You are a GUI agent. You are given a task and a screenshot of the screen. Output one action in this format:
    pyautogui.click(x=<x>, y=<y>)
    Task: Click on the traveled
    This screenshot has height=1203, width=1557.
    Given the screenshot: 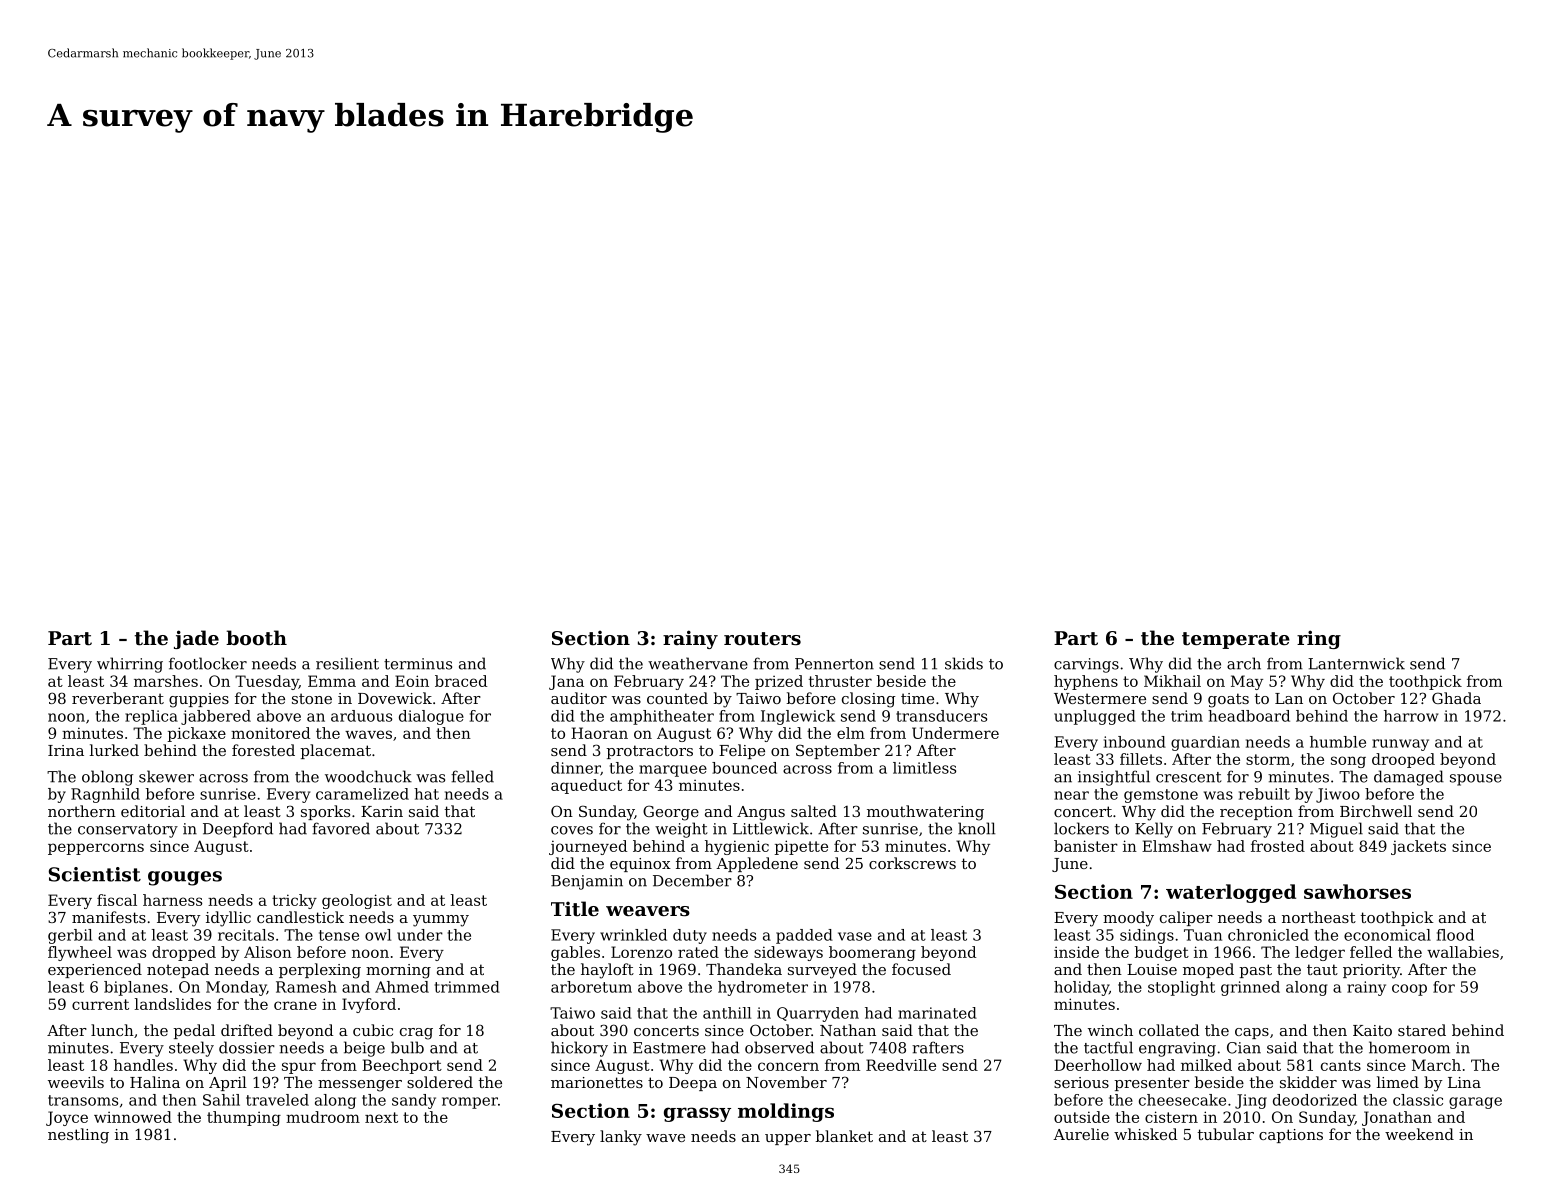 What is the action you would take?
    pyautogui.click(x=277, y=1100)
